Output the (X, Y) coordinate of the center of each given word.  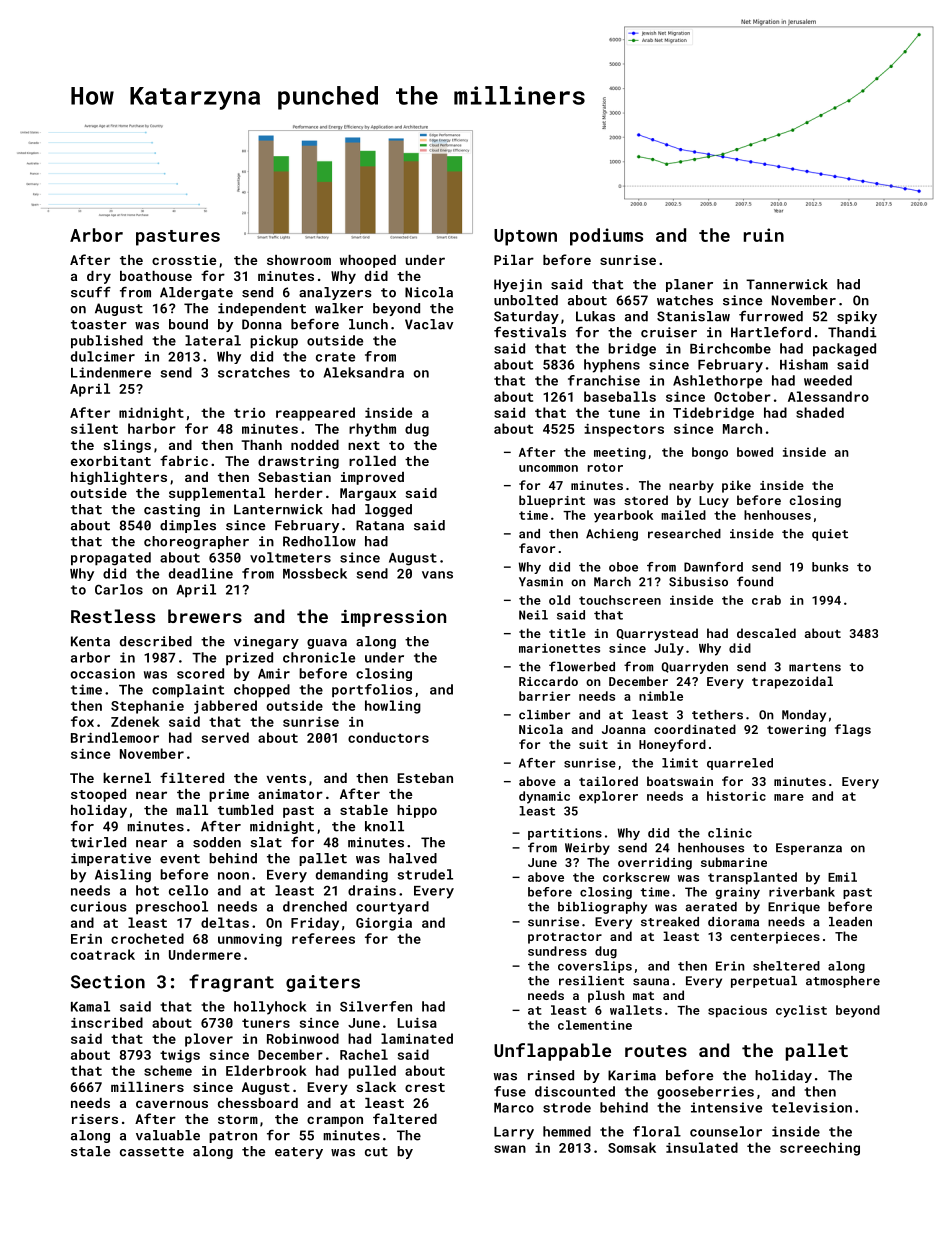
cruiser (669, 332)
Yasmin (541, 582)
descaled (766, 633)
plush (606, 996)
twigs (180, 1056)
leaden (850, 922)
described (156, 641)
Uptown (525, 237)
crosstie (184, 260)
